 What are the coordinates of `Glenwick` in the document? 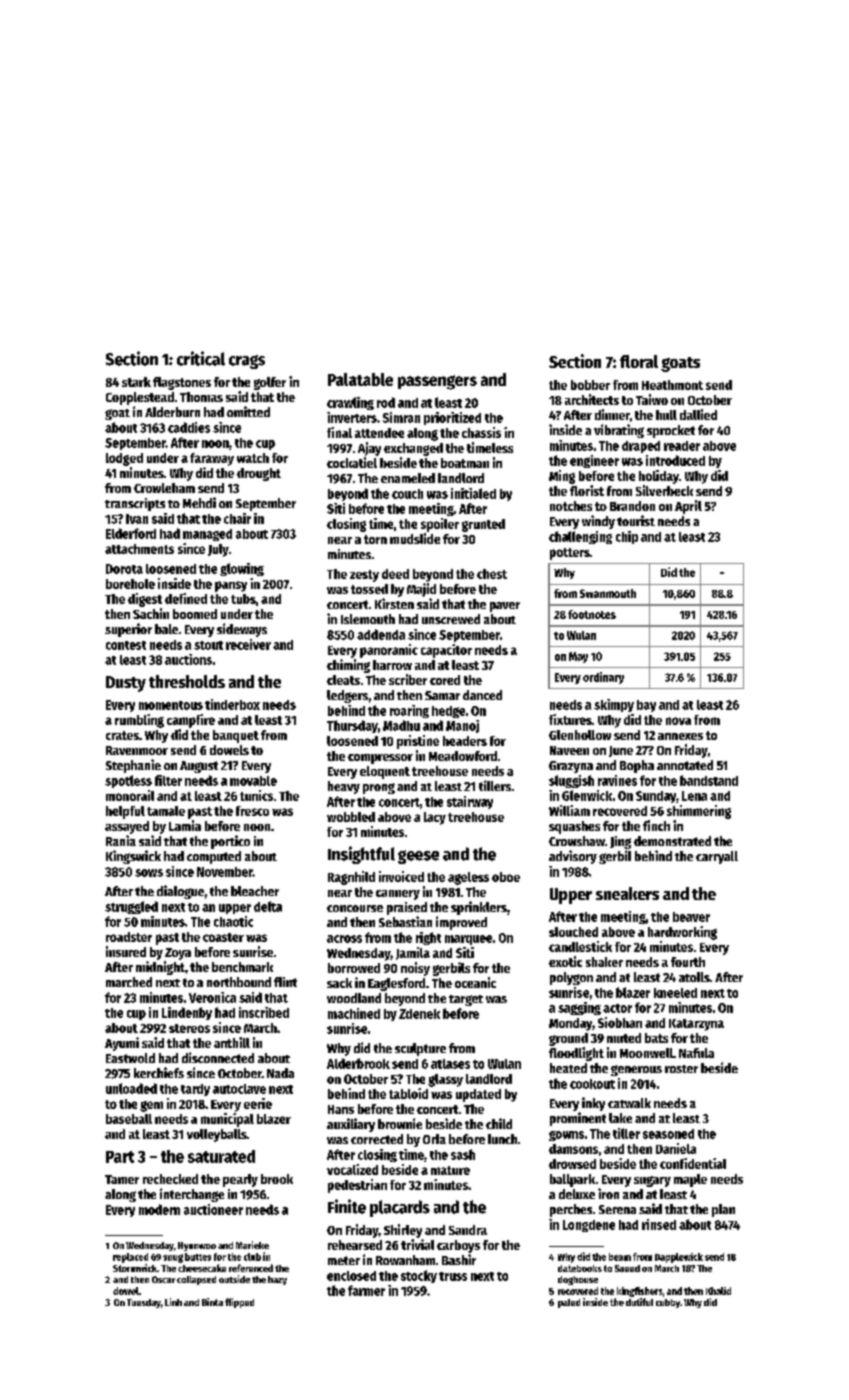 It's located at (587, 795).
